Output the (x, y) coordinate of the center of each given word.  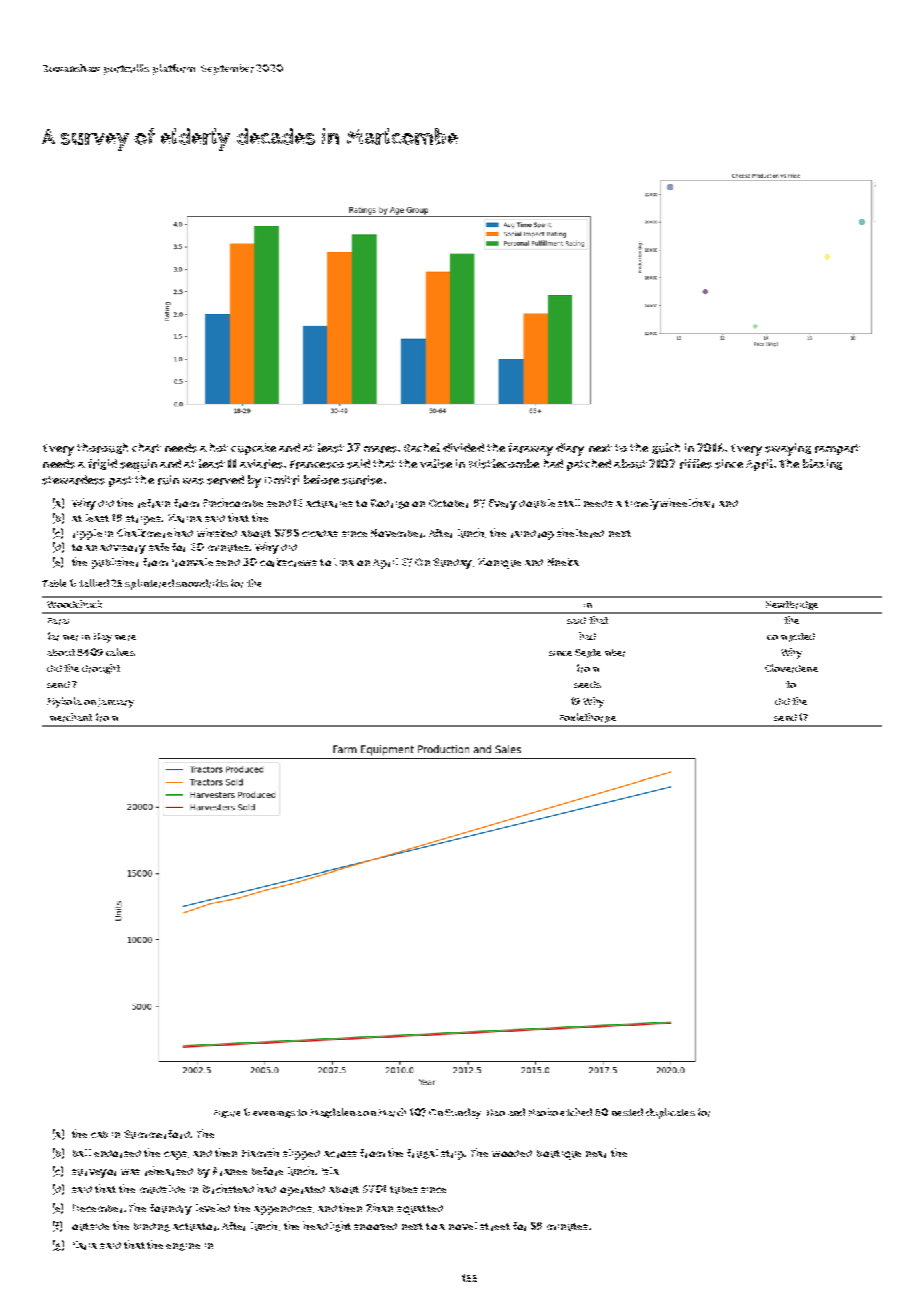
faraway (530, 449)
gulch (666, 448)
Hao (496, 1112)
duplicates (670, 1113)
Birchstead (228, 1189)
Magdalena (336, 1113)
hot (219, 447)
